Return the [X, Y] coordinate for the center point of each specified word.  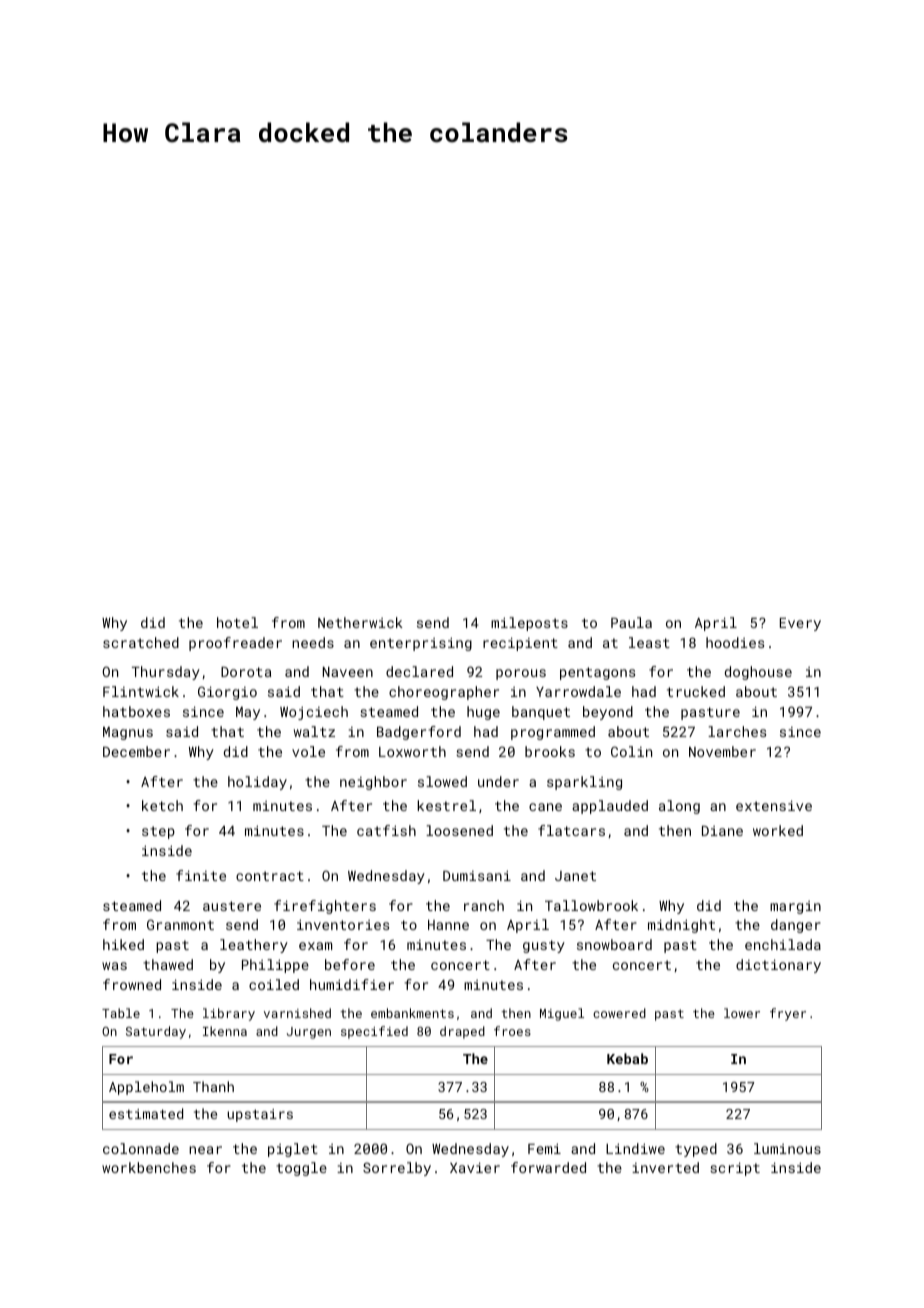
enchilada [783, 944]
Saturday [156, 1032]
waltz [314, 731]
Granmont [180, 924]
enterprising [421, 644]
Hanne [448, 925]
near [205, 1150]
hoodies [735, 642]
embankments [412, 1013]
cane [545, 807]
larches [737, 731]
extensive [774, 805]
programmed [553, 733]
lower [742, 1013]
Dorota [246, 672]
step [158, 832]
